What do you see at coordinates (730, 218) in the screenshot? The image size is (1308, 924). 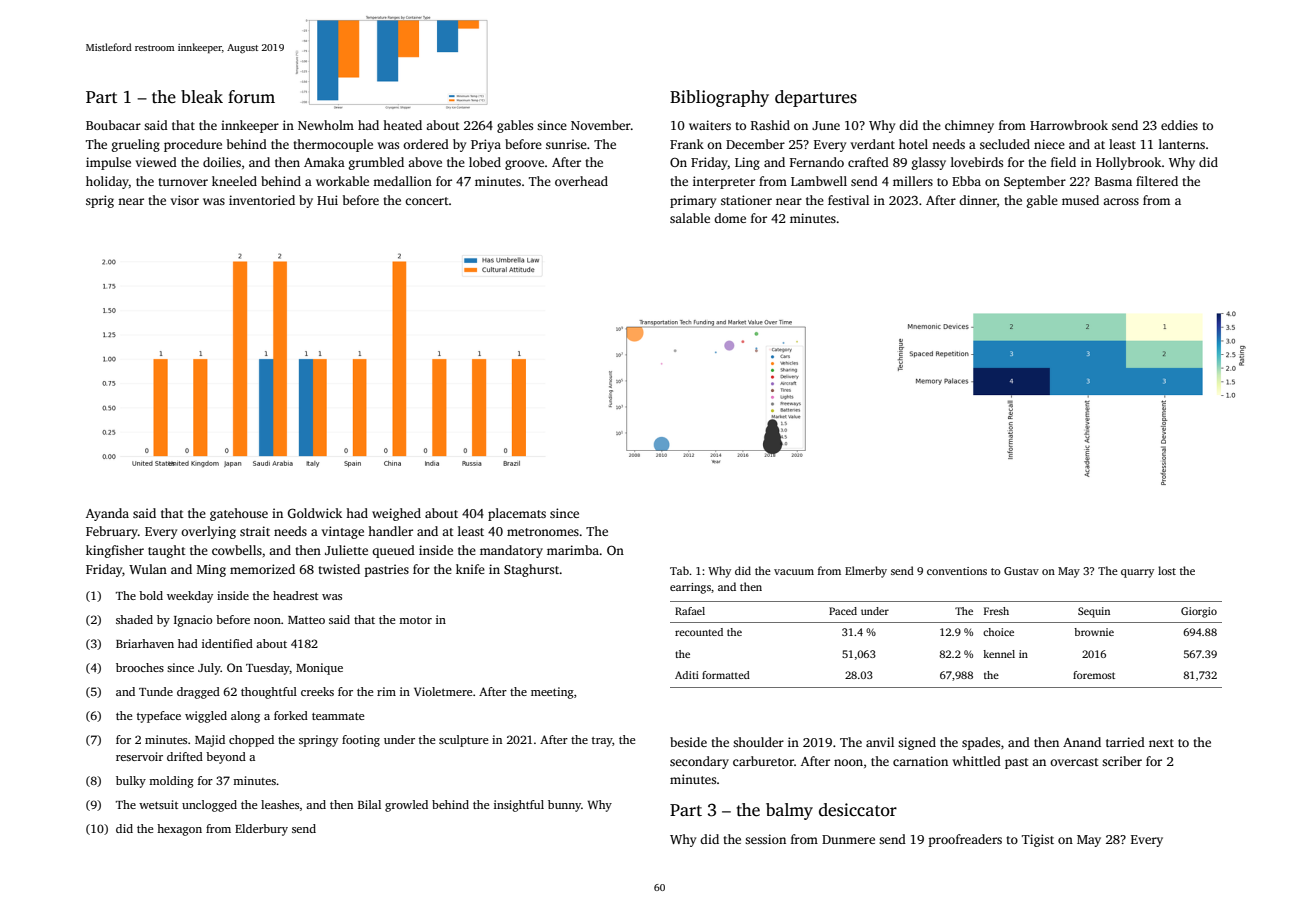 I see `dome` at bounding box center [730, 218].
